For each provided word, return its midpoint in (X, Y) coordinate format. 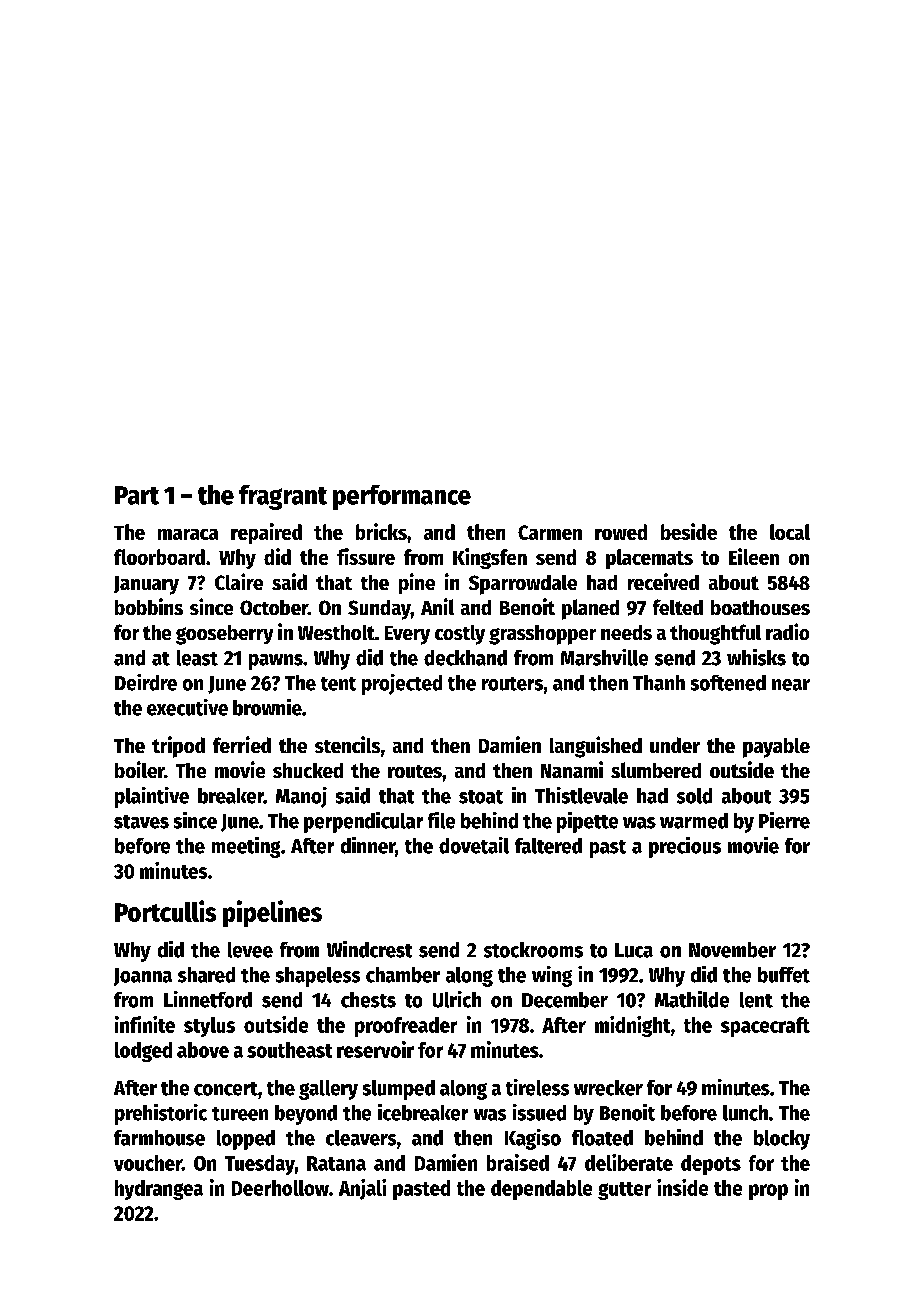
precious (685, 847)
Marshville (604, 657)
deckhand (465, 658)
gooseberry (224, 635)
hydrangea (159, 1190)
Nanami (572, 769)
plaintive (152, 797)
